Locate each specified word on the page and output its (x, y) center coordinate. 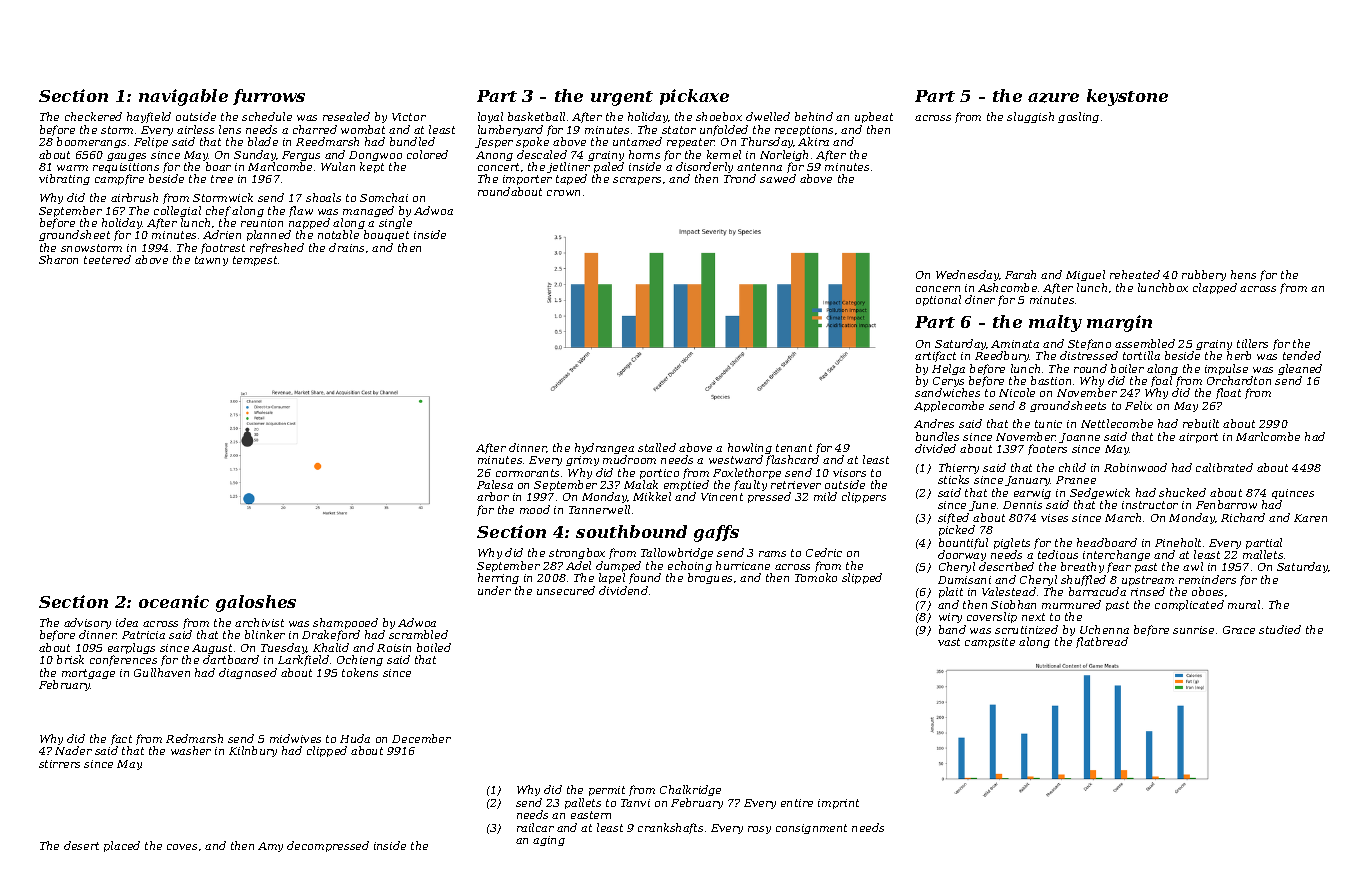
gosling (1078, 117)
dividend (623, 590)
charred (315, 129)
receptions (804, 131)
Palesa (495, 484)
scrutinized (1026, 629)
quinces (1293, 494)
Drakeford (331, 635)
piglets (1012, 543)
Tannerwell (599, 509)
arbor (493, 496)
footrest (223, 248)
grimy (582, 461)
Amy (270, 847)
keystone (1127, 97)
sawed (778, 179)
